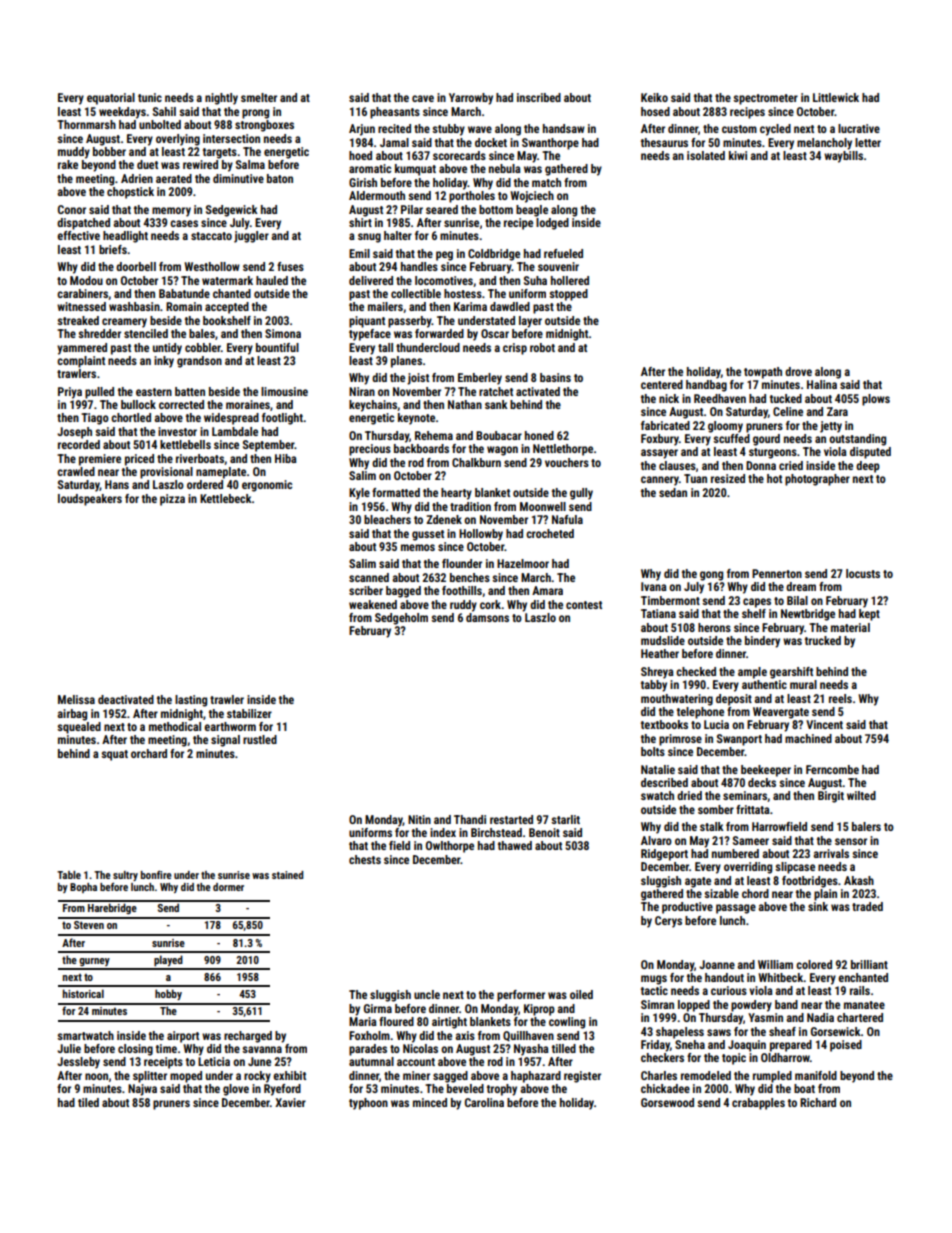 This document has width=952, height=1233. Describe the element at coordinates (150, 97) in the document. I see `tunic` at that location.
